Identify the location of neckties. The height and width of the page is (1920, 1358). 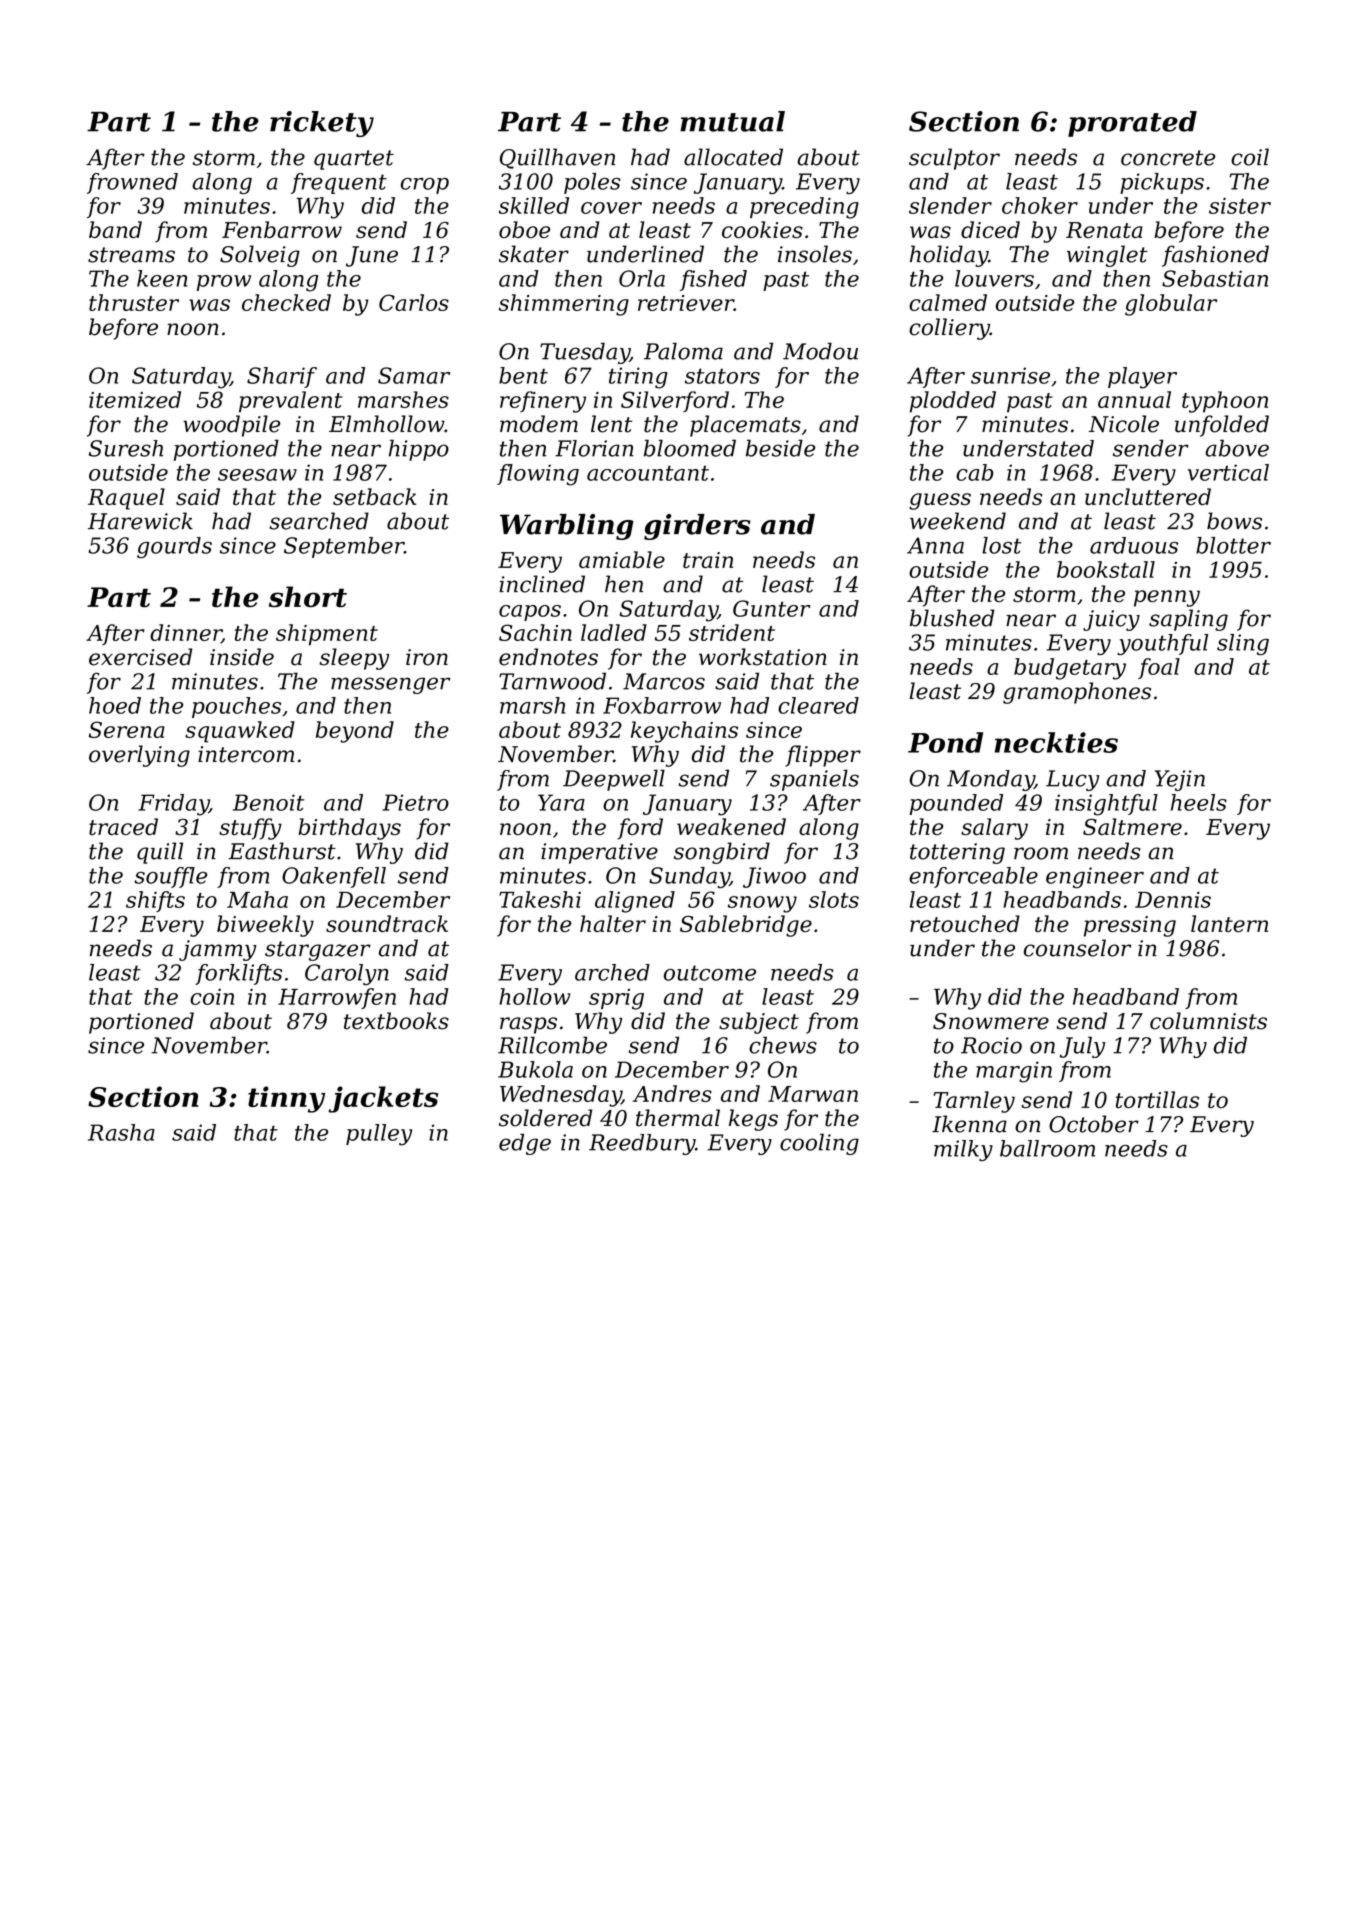
(1056, 742).
